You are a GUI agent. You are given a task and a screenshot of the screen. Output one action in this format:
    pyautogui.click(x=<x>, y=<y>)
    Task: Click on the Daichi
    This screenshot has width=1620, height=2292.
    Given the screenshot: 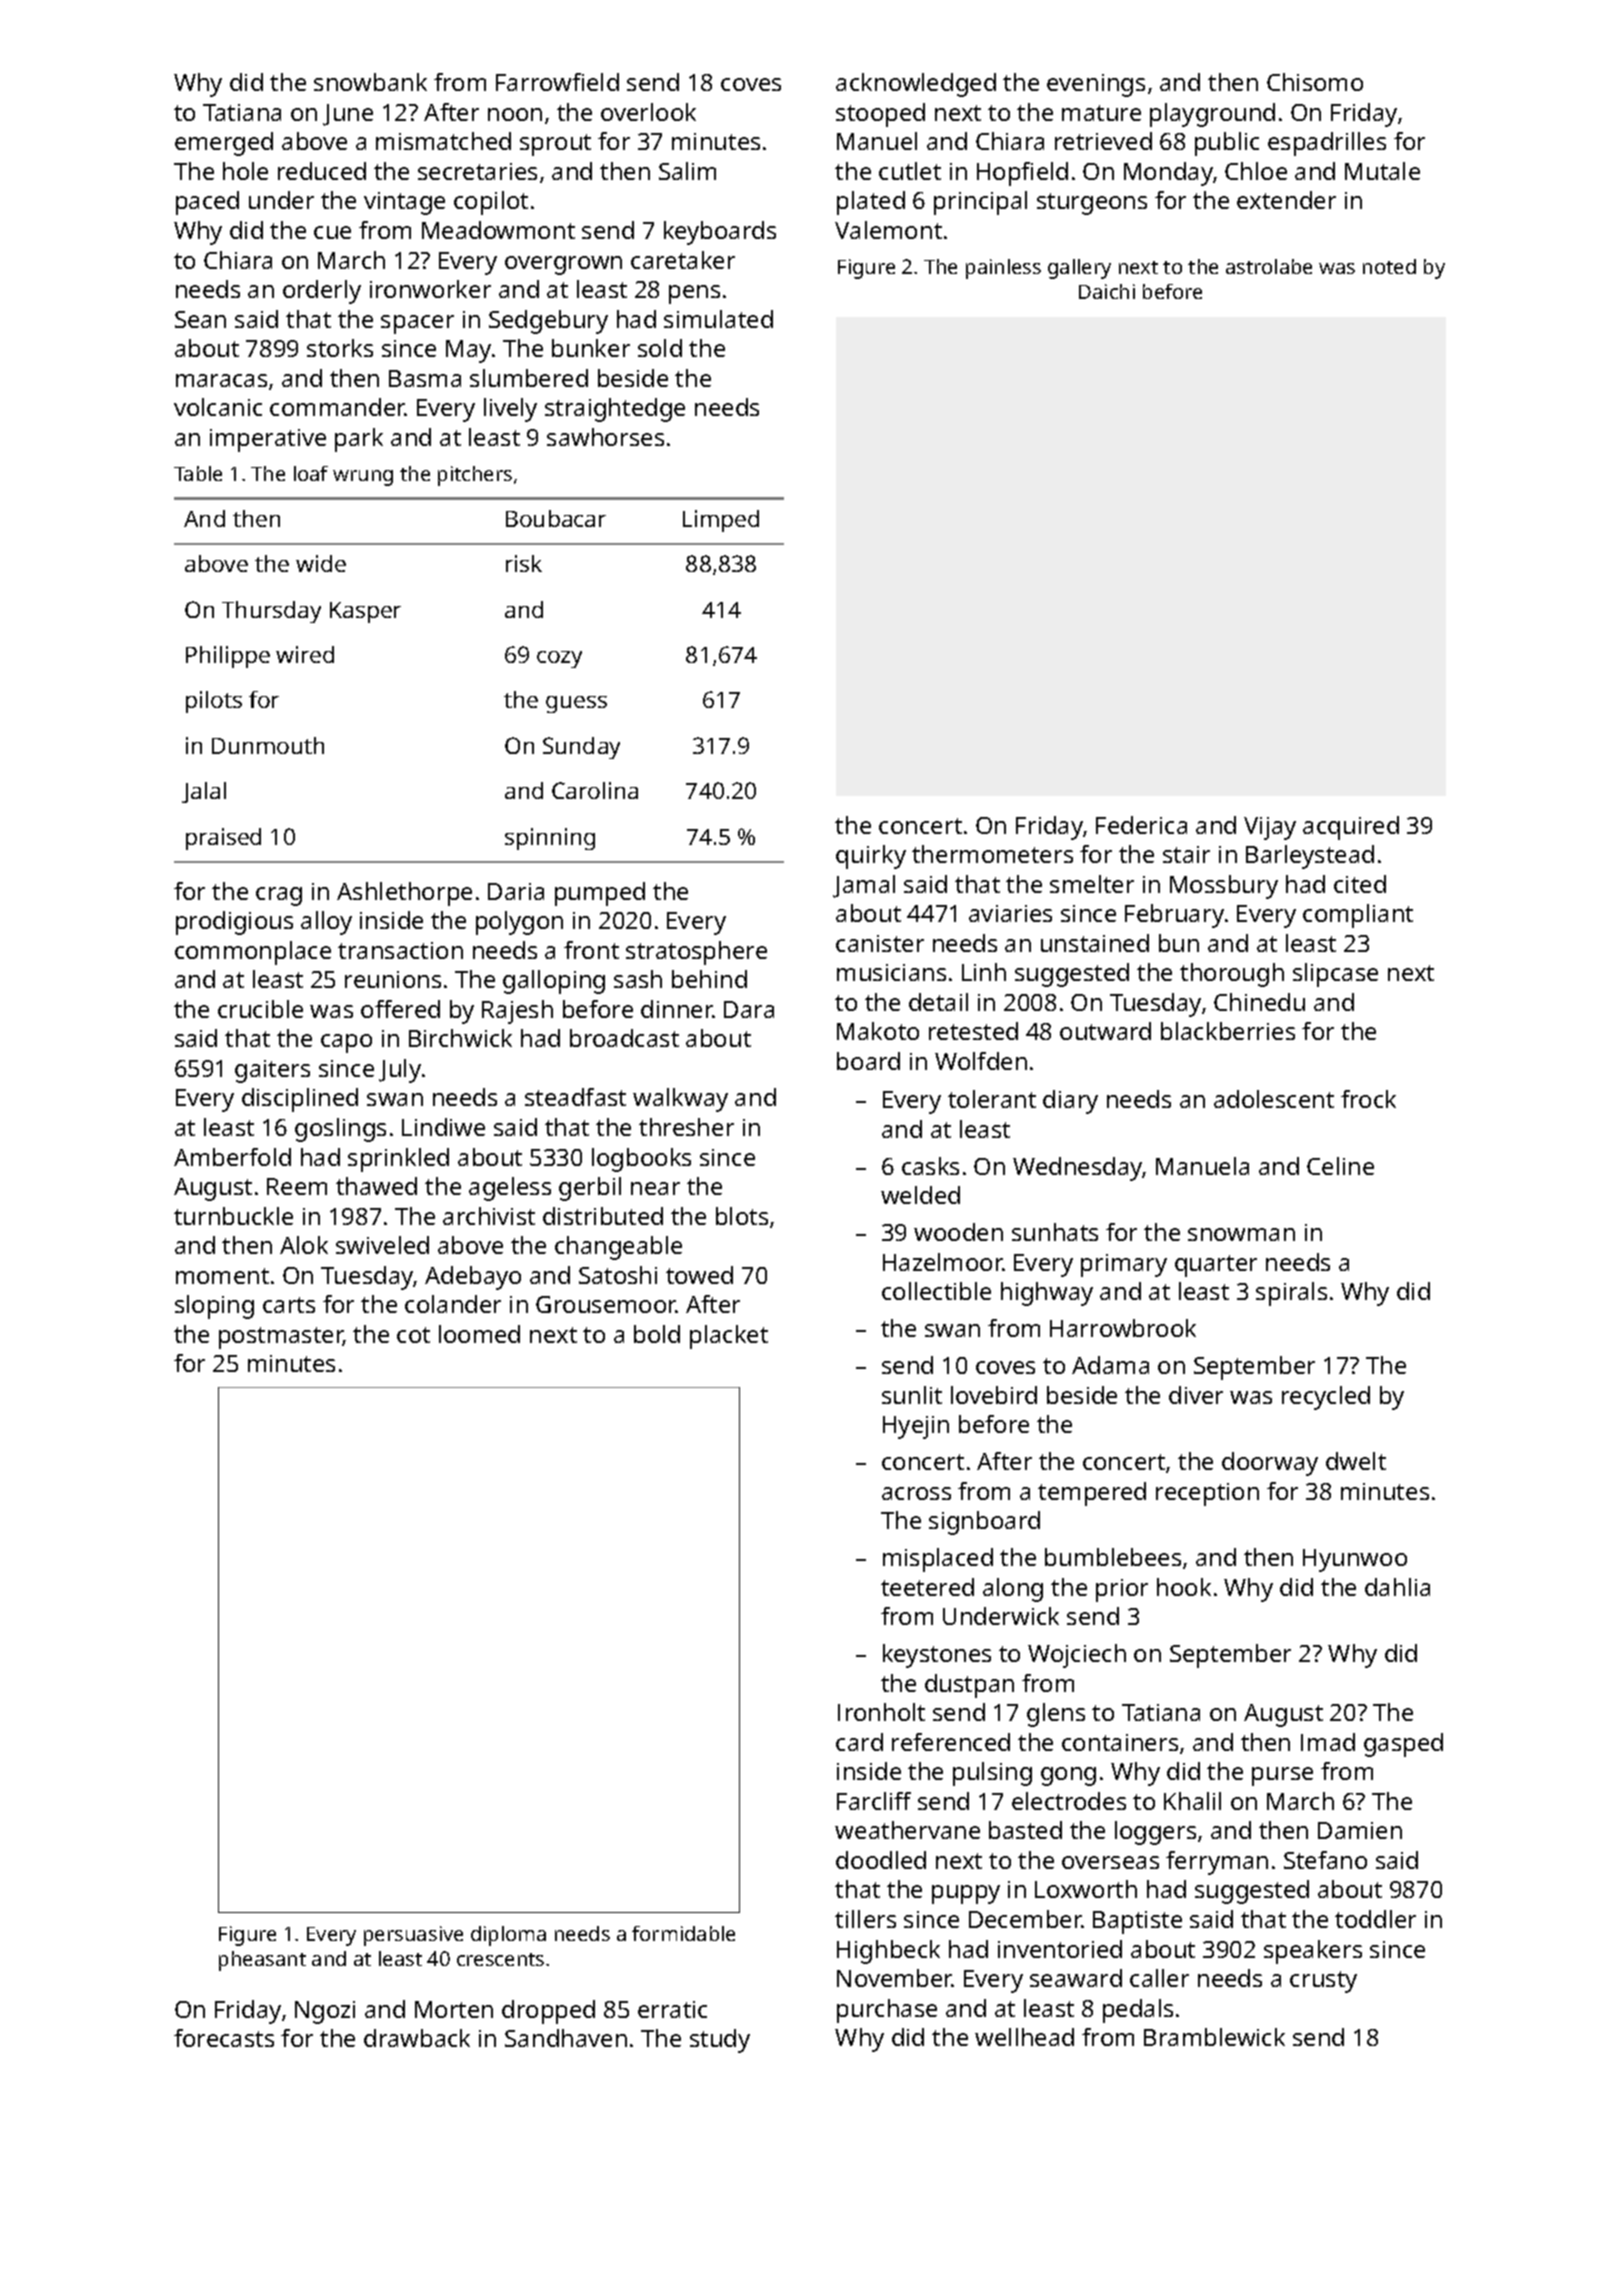 What is the action you would take?
    pyautogui.click(x=1107, y=291)
